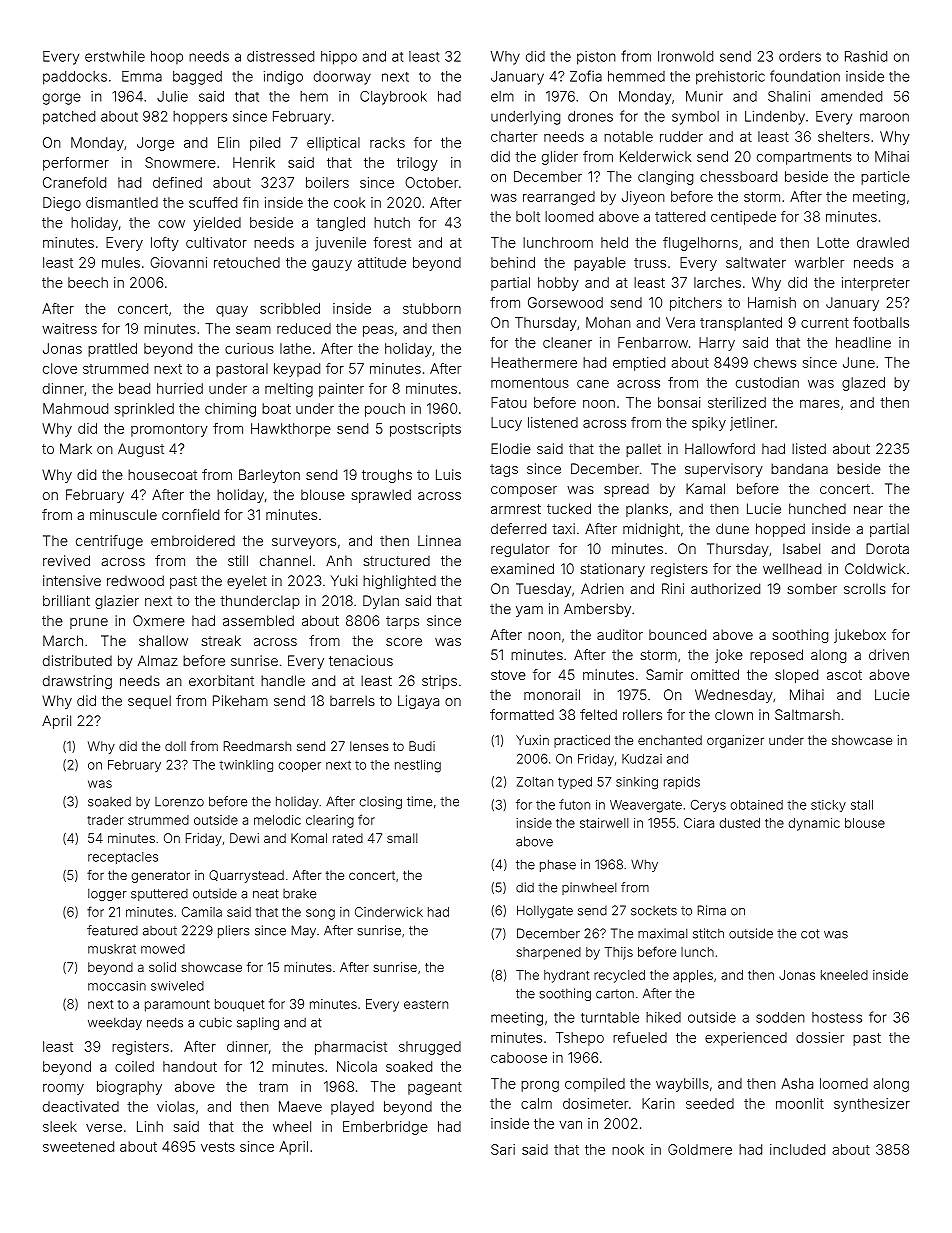 This screenshot has width=952, height=1233. Describe the element at coordinates (123, 514) in the screenshot. I see `minuscule` at that location.
